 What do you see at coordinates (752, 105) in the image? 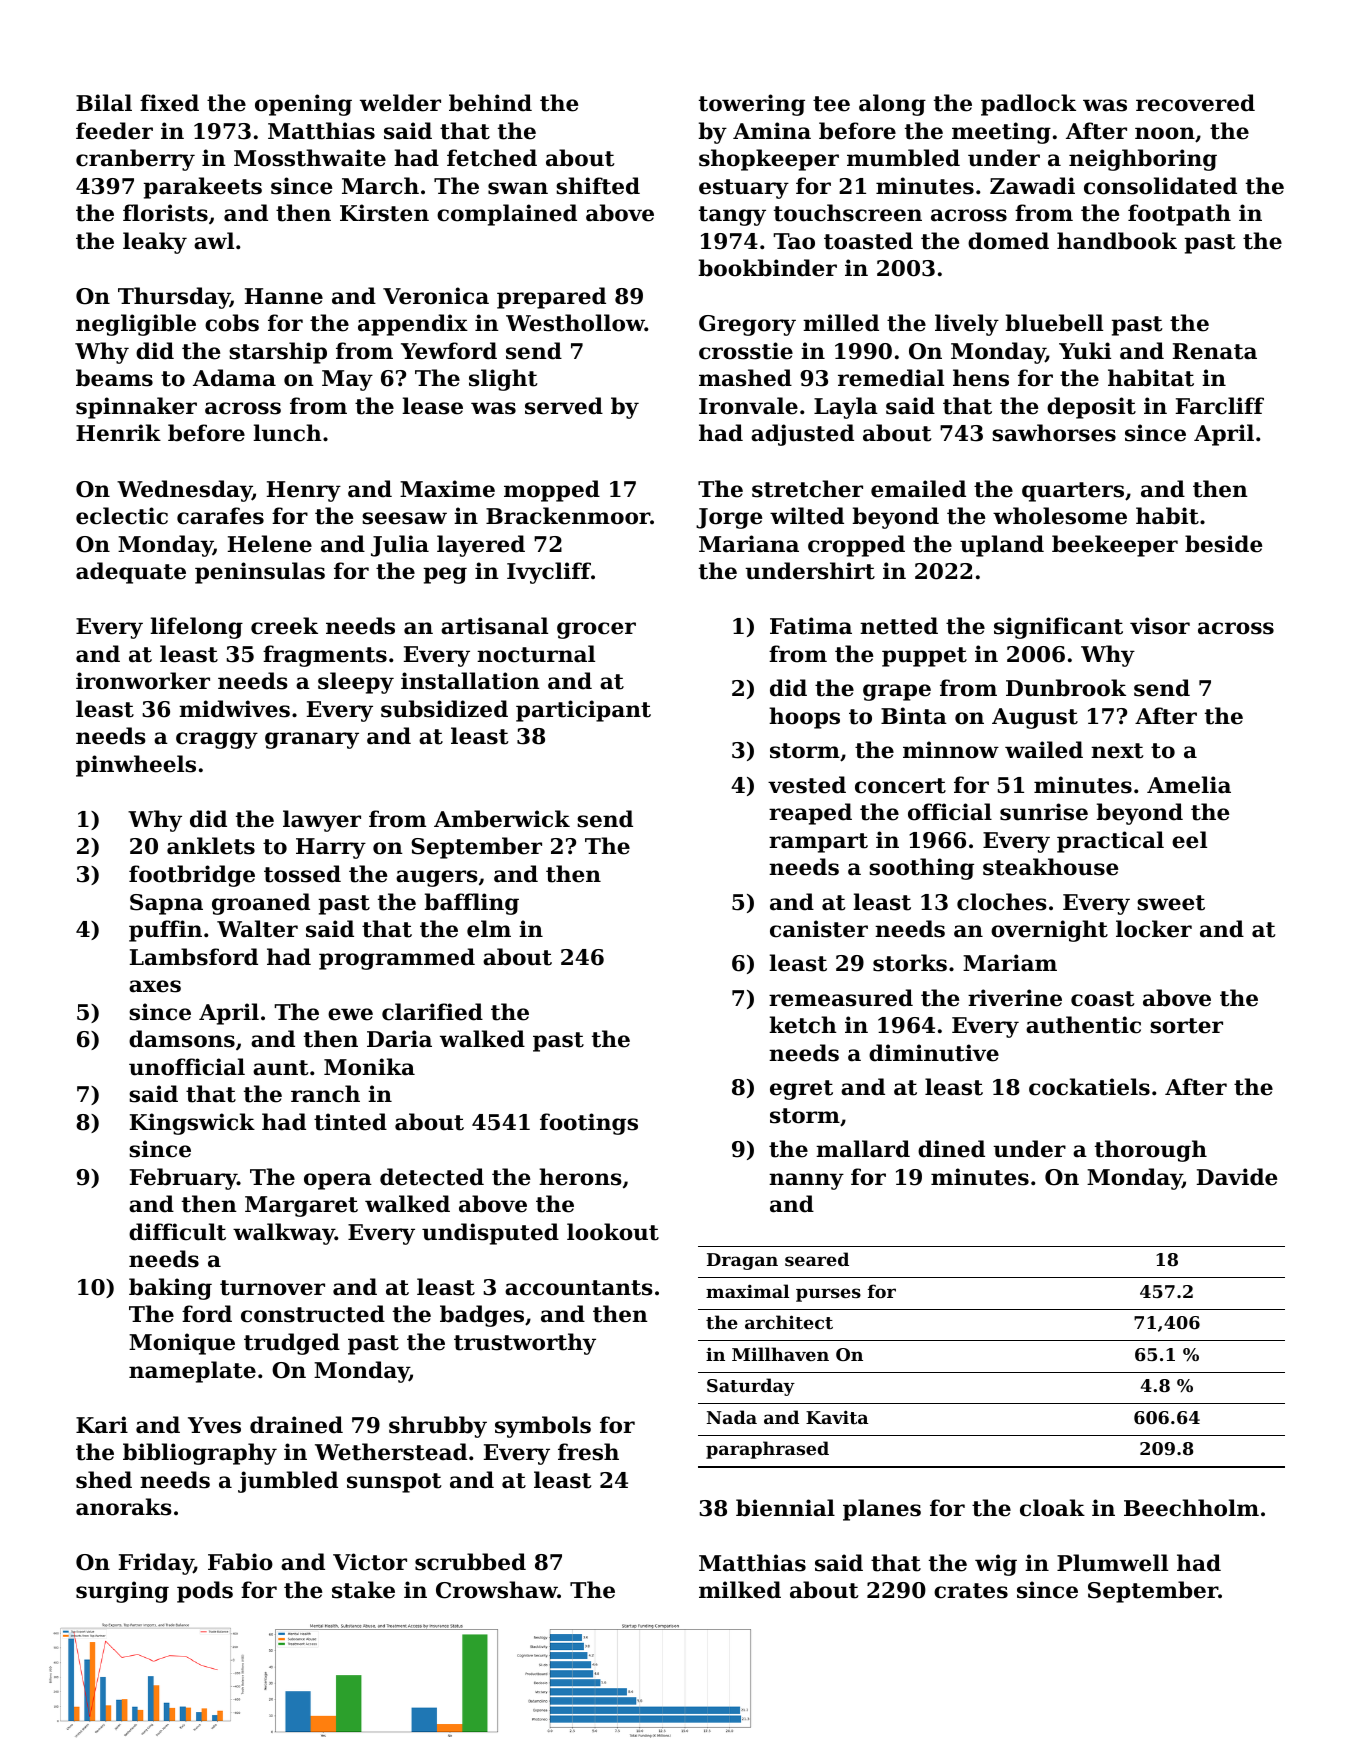
I see `towering` at bounding box center [752, 105].
